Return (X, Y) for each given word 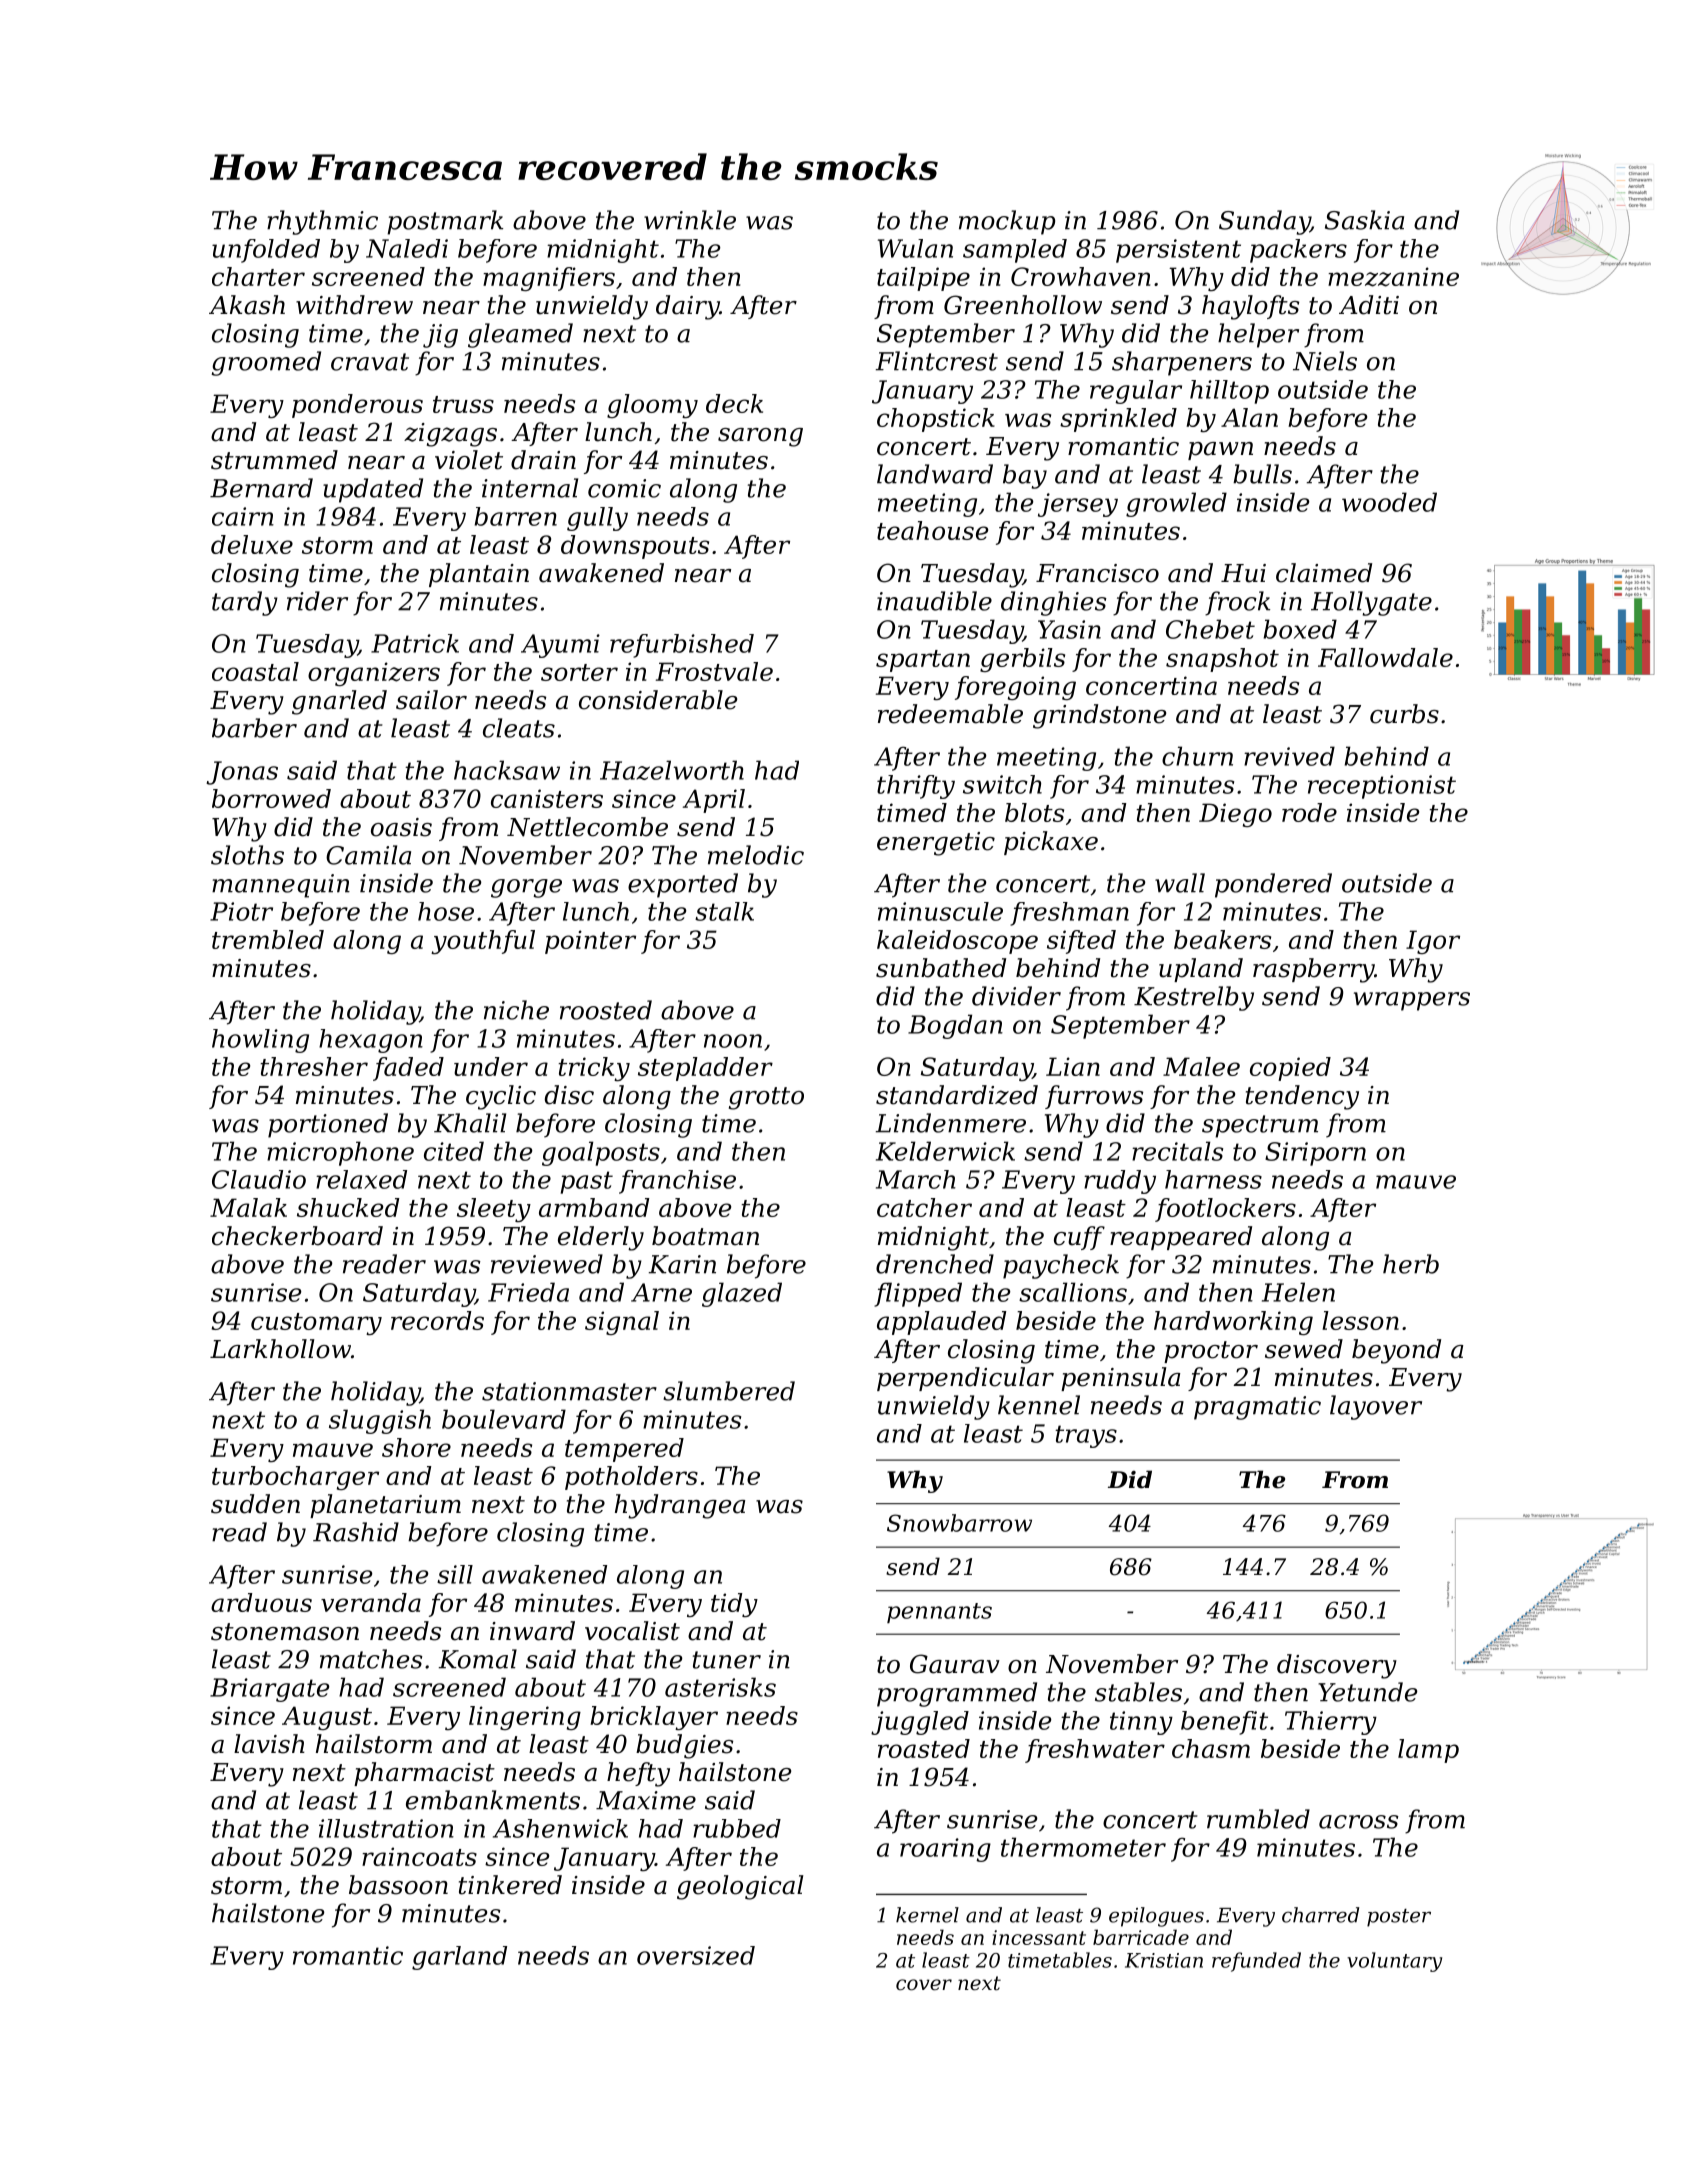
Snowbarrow (959, 1523)
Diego (1235, 815)
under (491, 1066)
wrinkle (690, 220)
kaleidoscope (957, 942)
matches (371, 1659)
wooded (1389, 502)
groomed (266, 363)
